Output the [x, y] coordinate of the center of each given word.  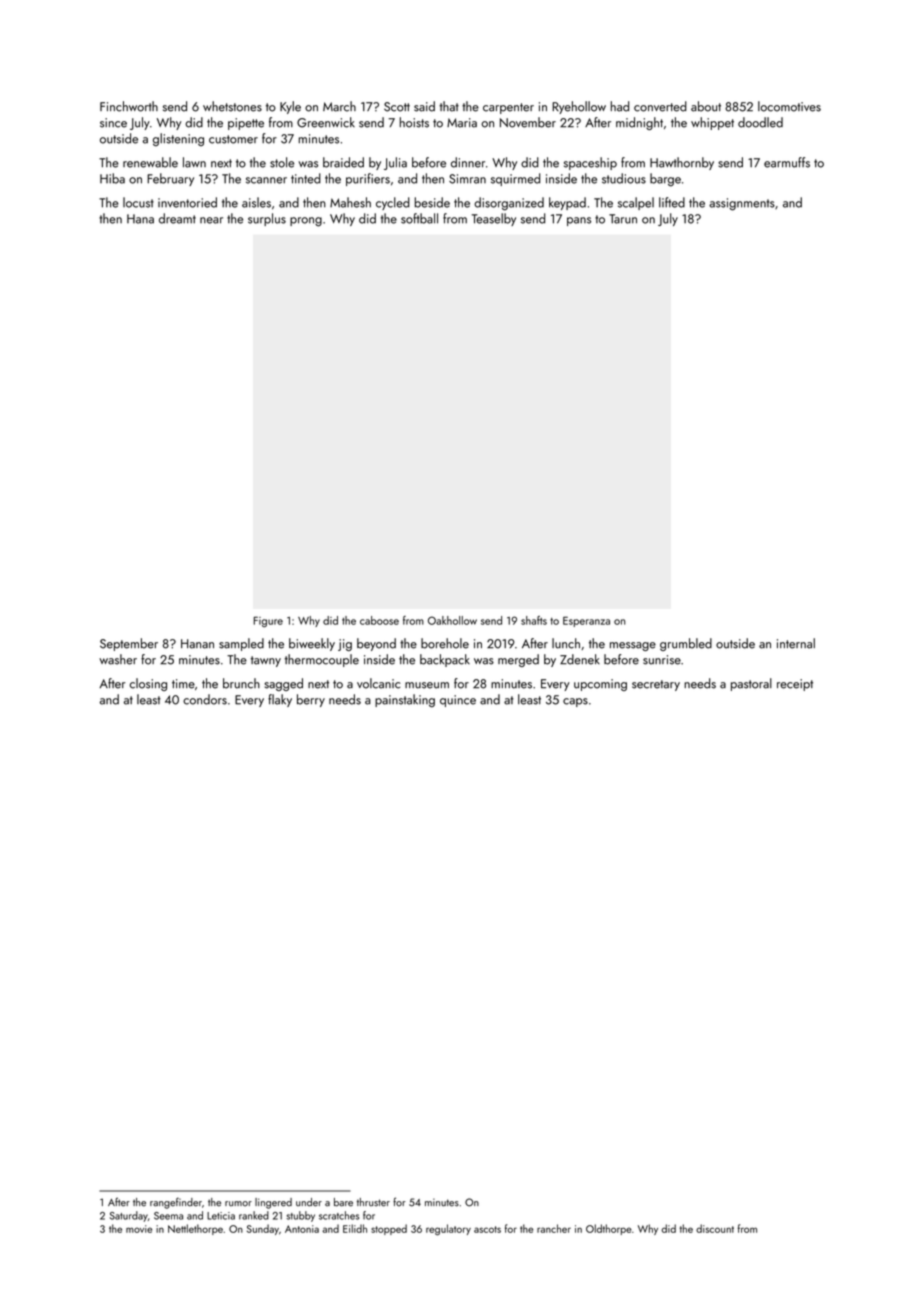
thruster [373, 1202]
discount [715, 1228]
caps [575, 702]
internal [796, 643]
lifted [672, 202]
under [309, 1202]
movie [139, 1229]
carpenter [508, 108]
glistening [178, 139]
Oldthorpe [609, 1229]
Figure [268, 622]
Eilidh [355, 1228]
